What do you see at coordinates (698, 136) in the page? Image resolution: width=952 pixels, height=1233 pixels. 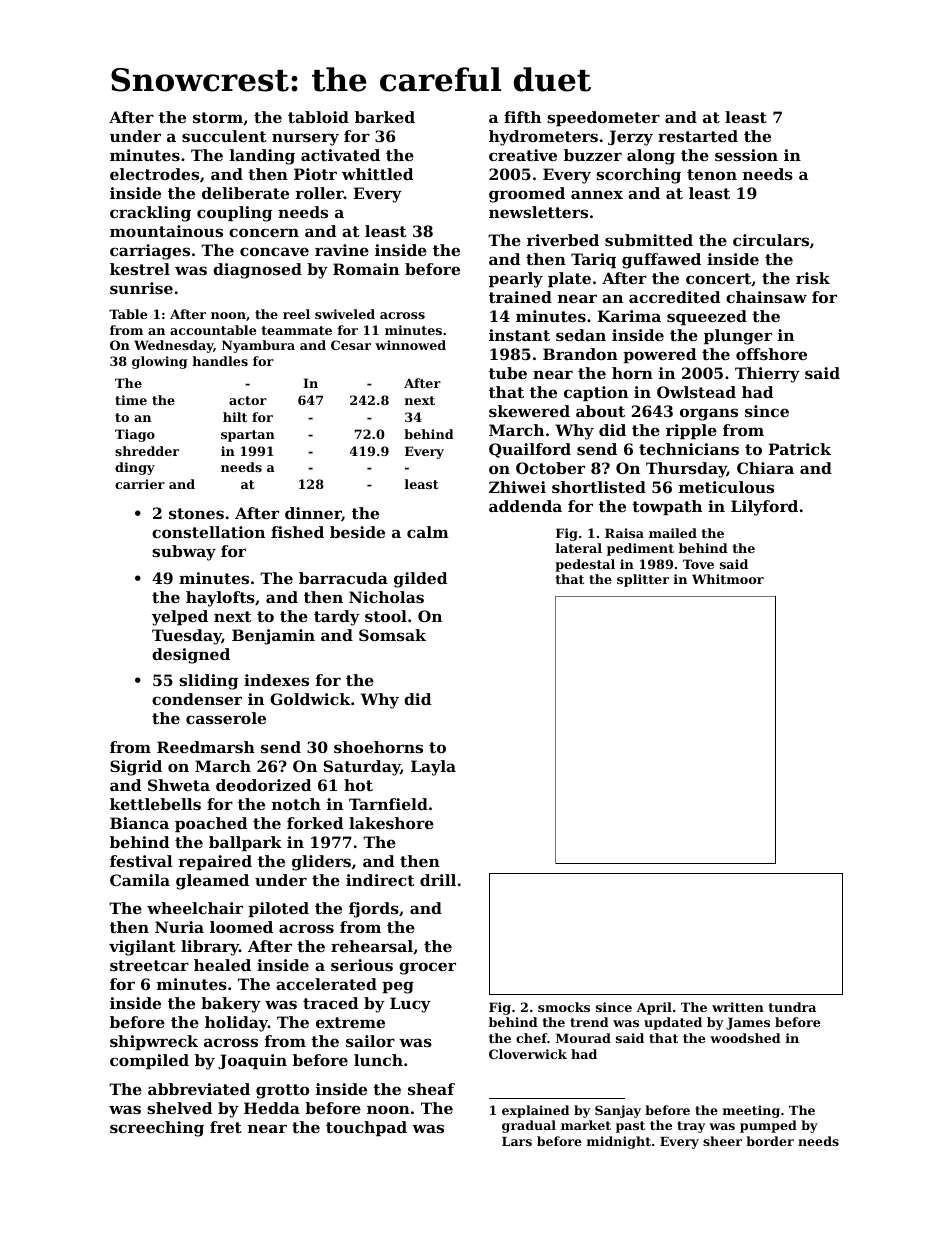 I see `restarted` at bounding box center [698, 136].
